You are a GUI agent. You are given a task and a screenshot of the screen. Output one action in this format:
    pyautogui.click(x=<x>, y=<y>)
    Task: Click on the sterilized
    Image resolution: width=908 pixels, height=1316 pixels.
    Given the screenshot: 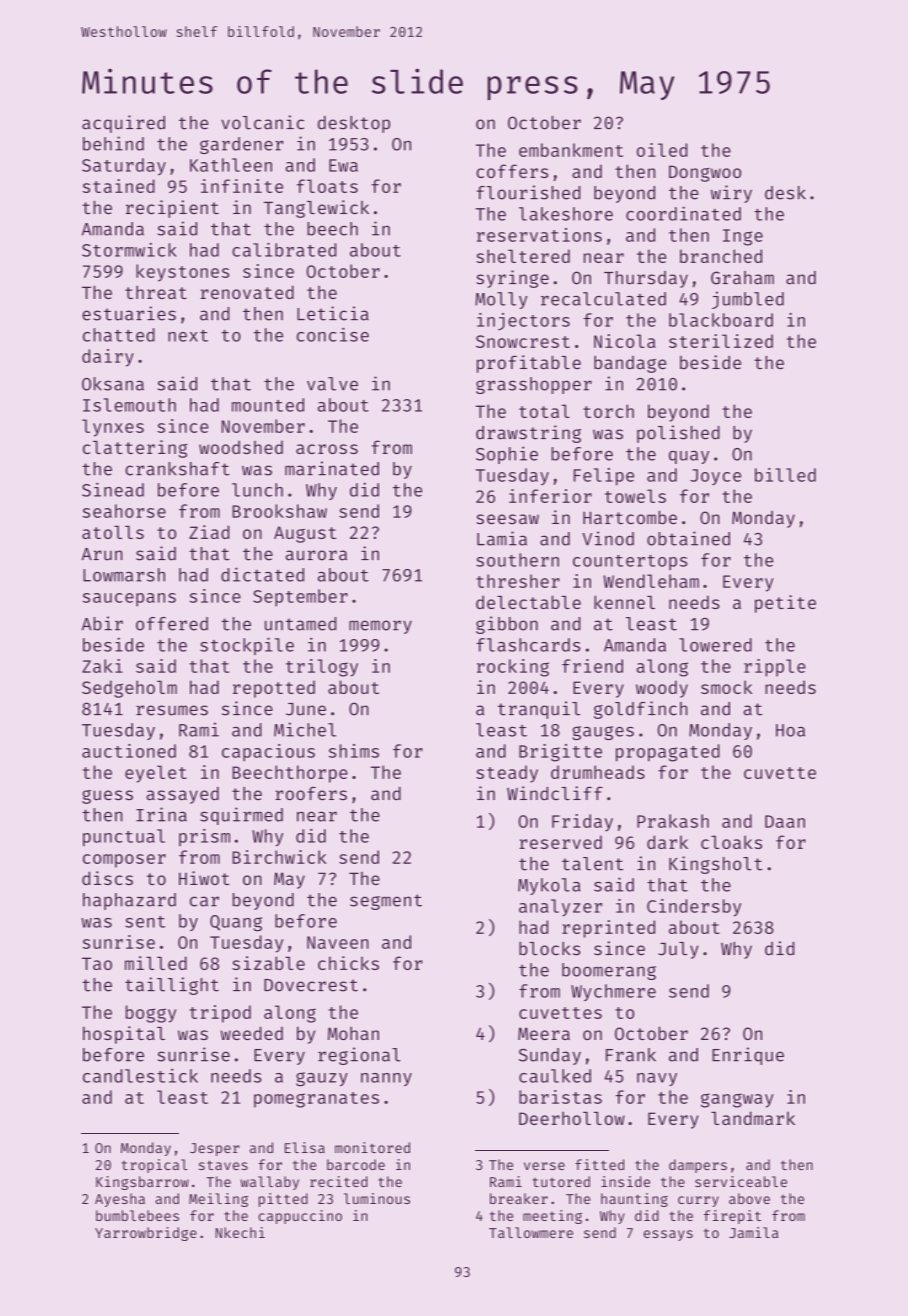 What is the action you would take?
    pyautogui.click(x=721, y=341)
